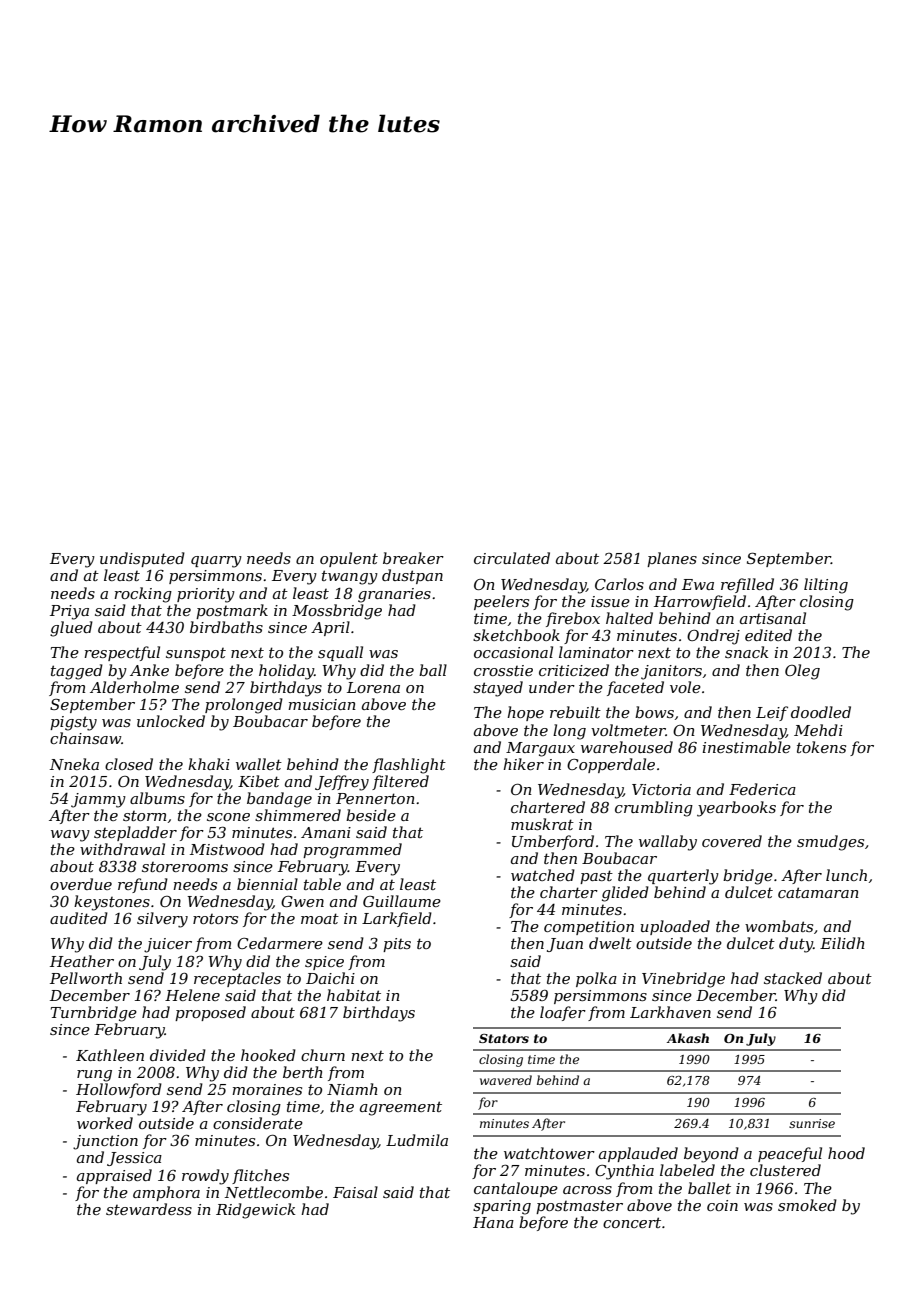  What do you see at coordinates (722, 1205) in the page?
I see `coin` at bounding box center [722, 1205].
